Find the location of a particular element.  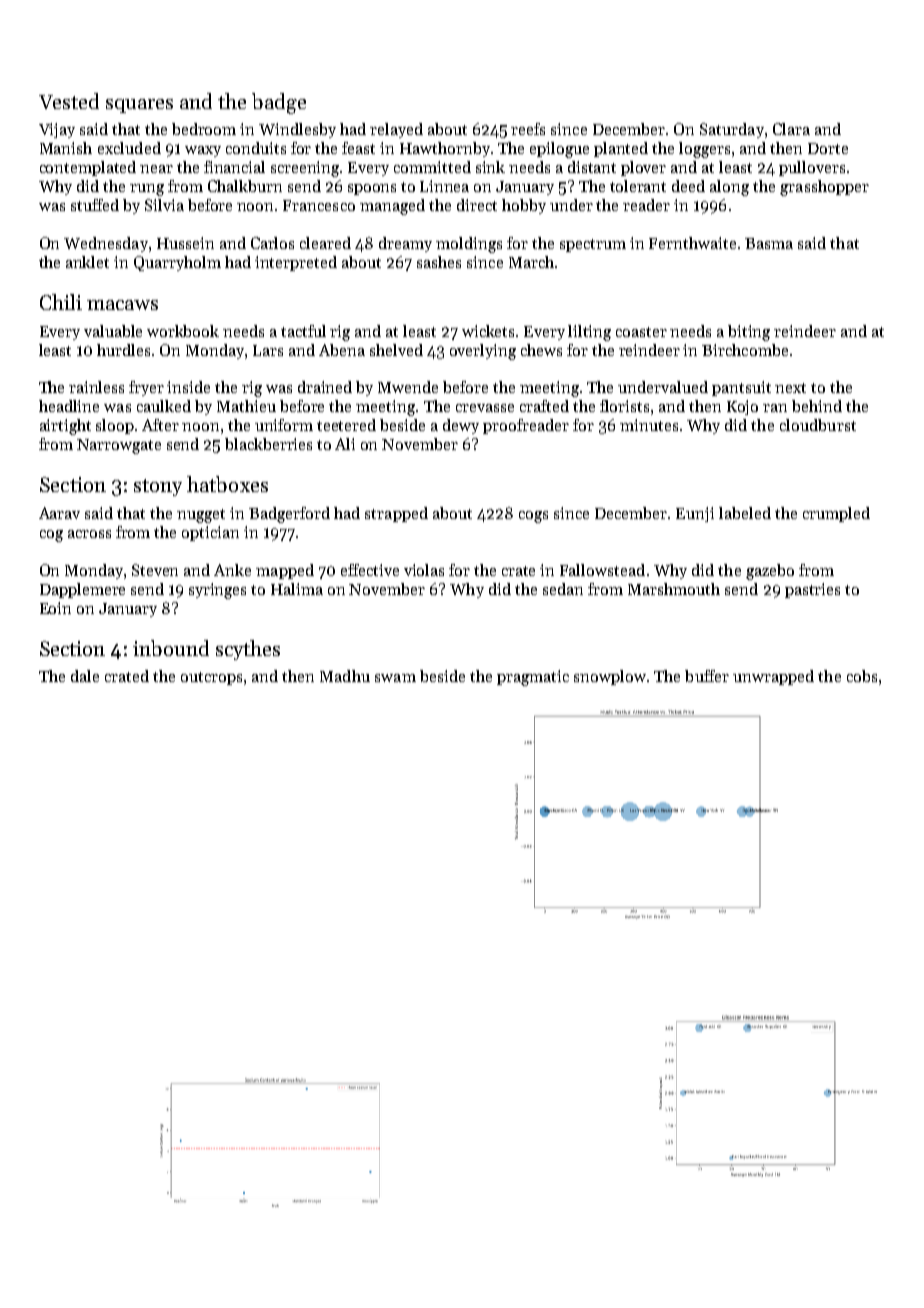

chews is located at coordinates (541, 350).
